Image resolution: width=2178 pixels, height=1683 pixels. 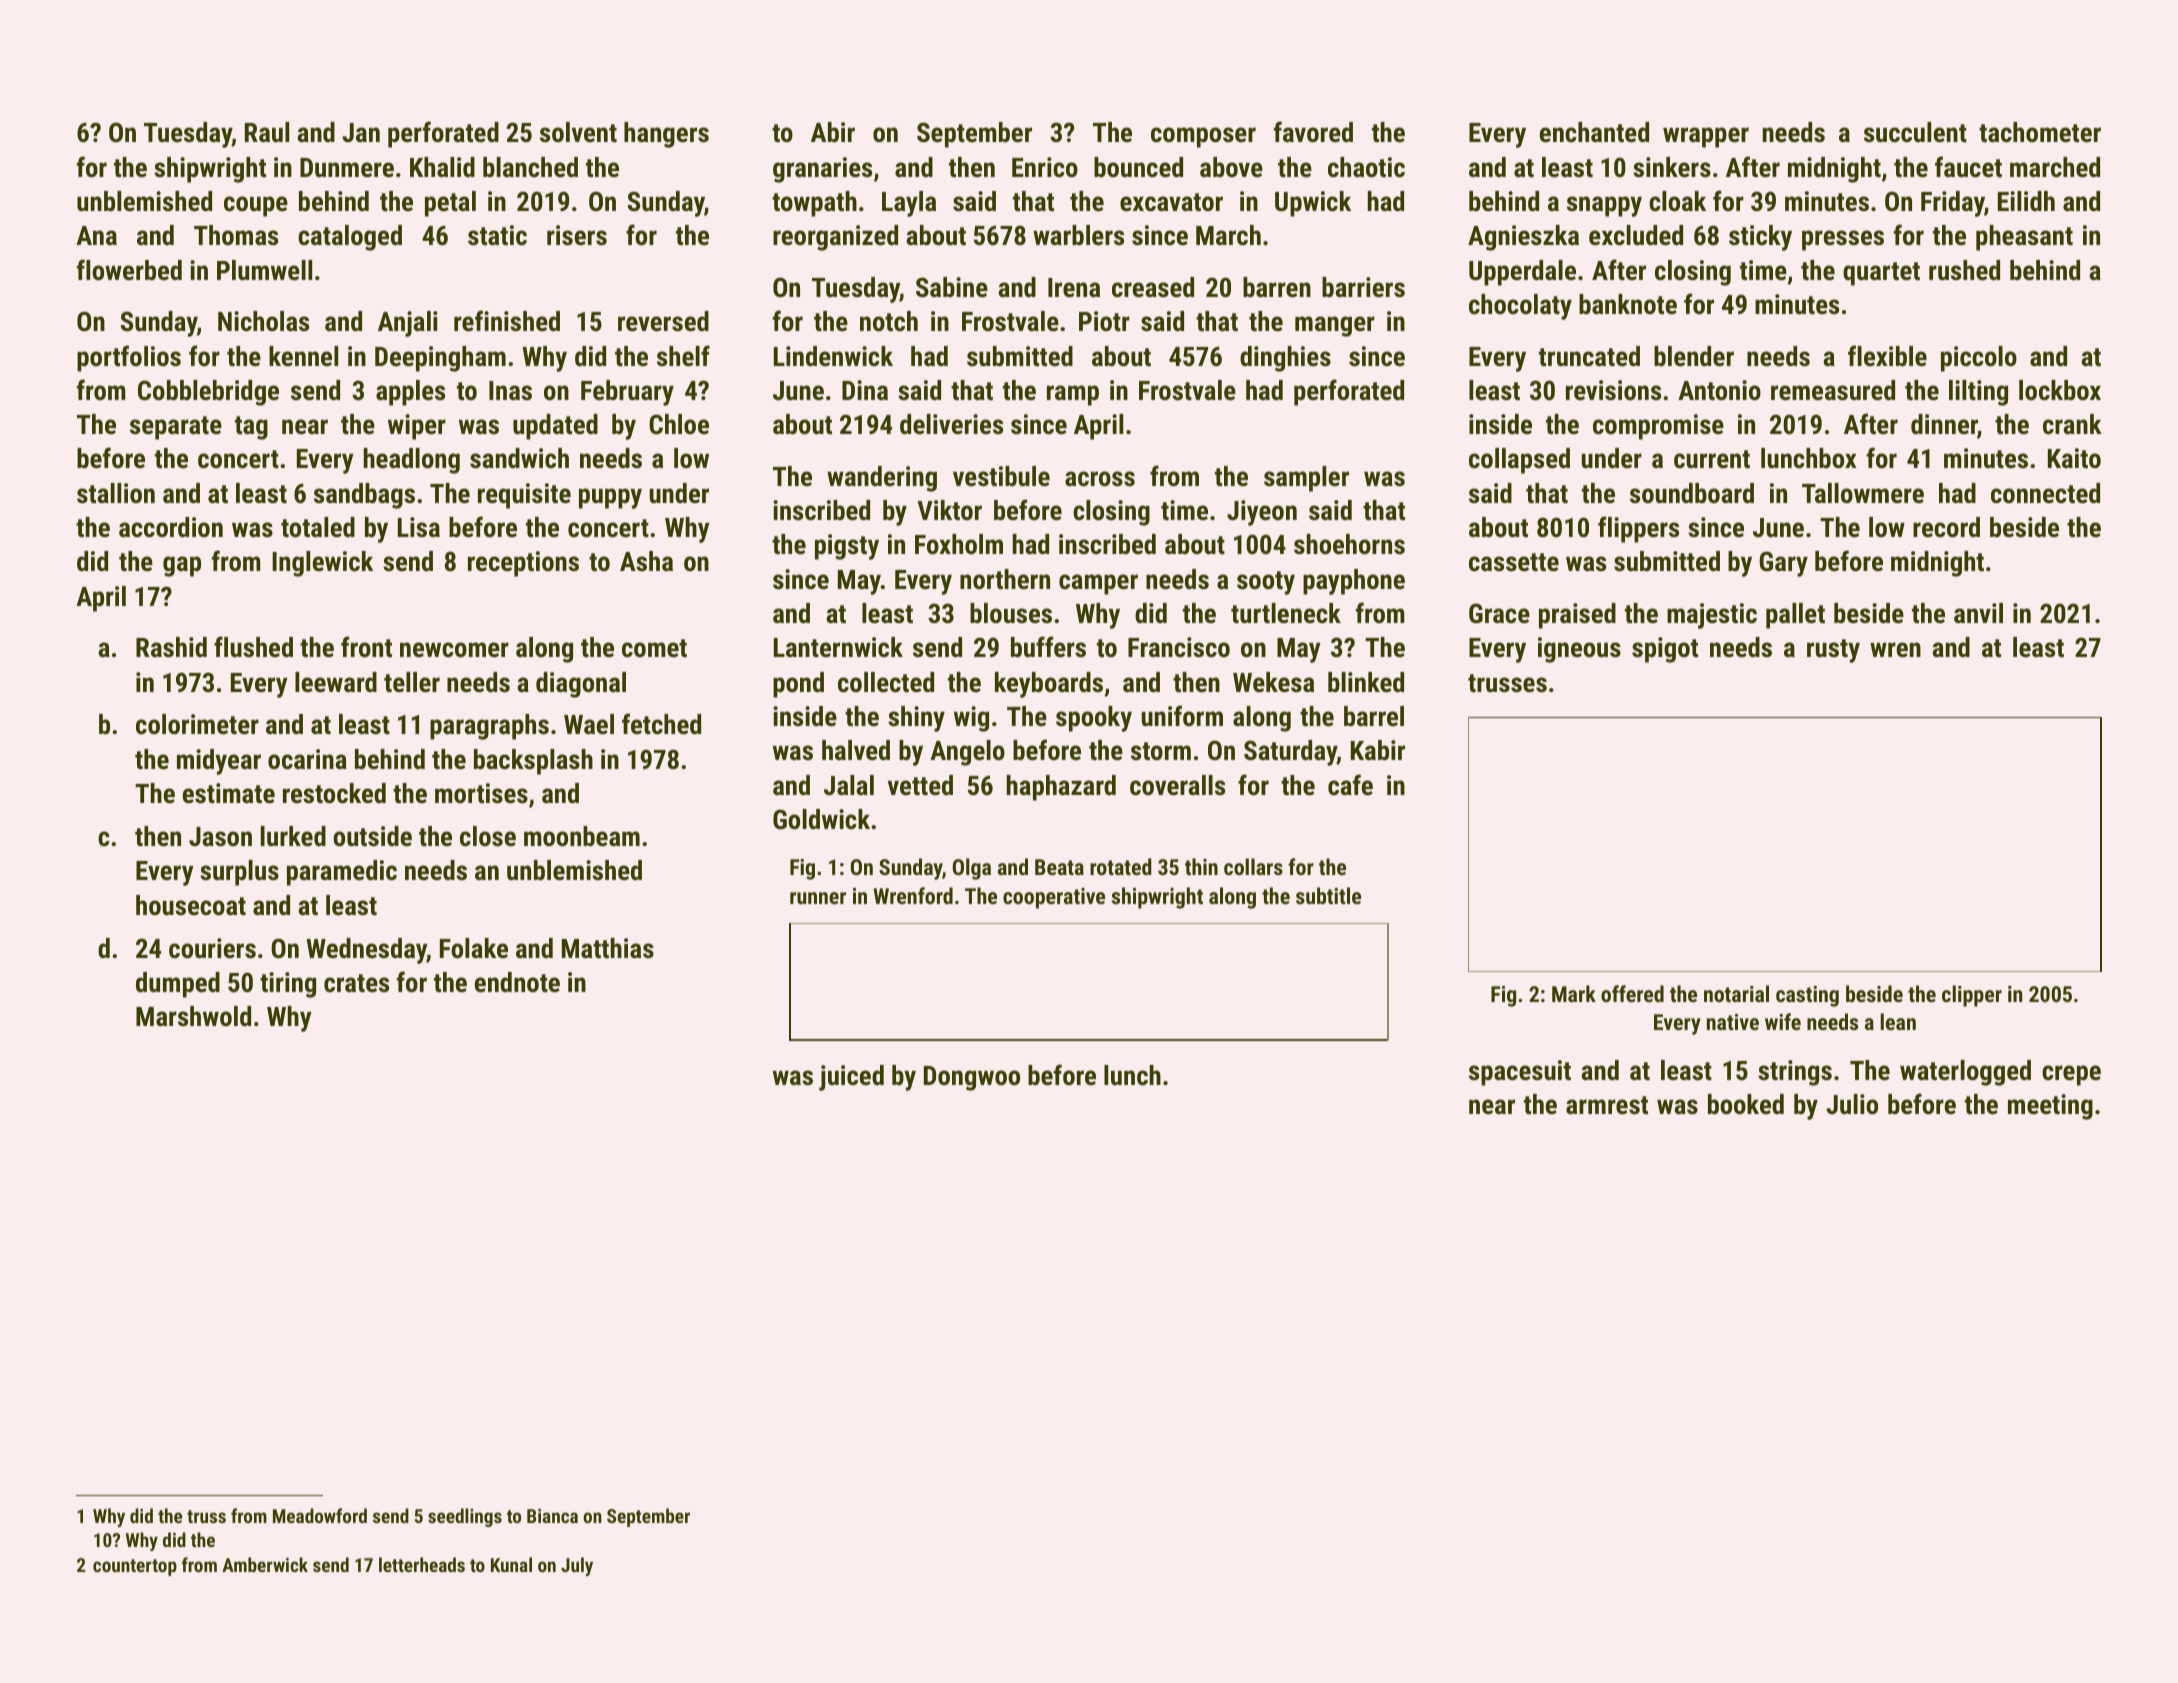 I want to click on Raul, so click(x=267, y=132).
